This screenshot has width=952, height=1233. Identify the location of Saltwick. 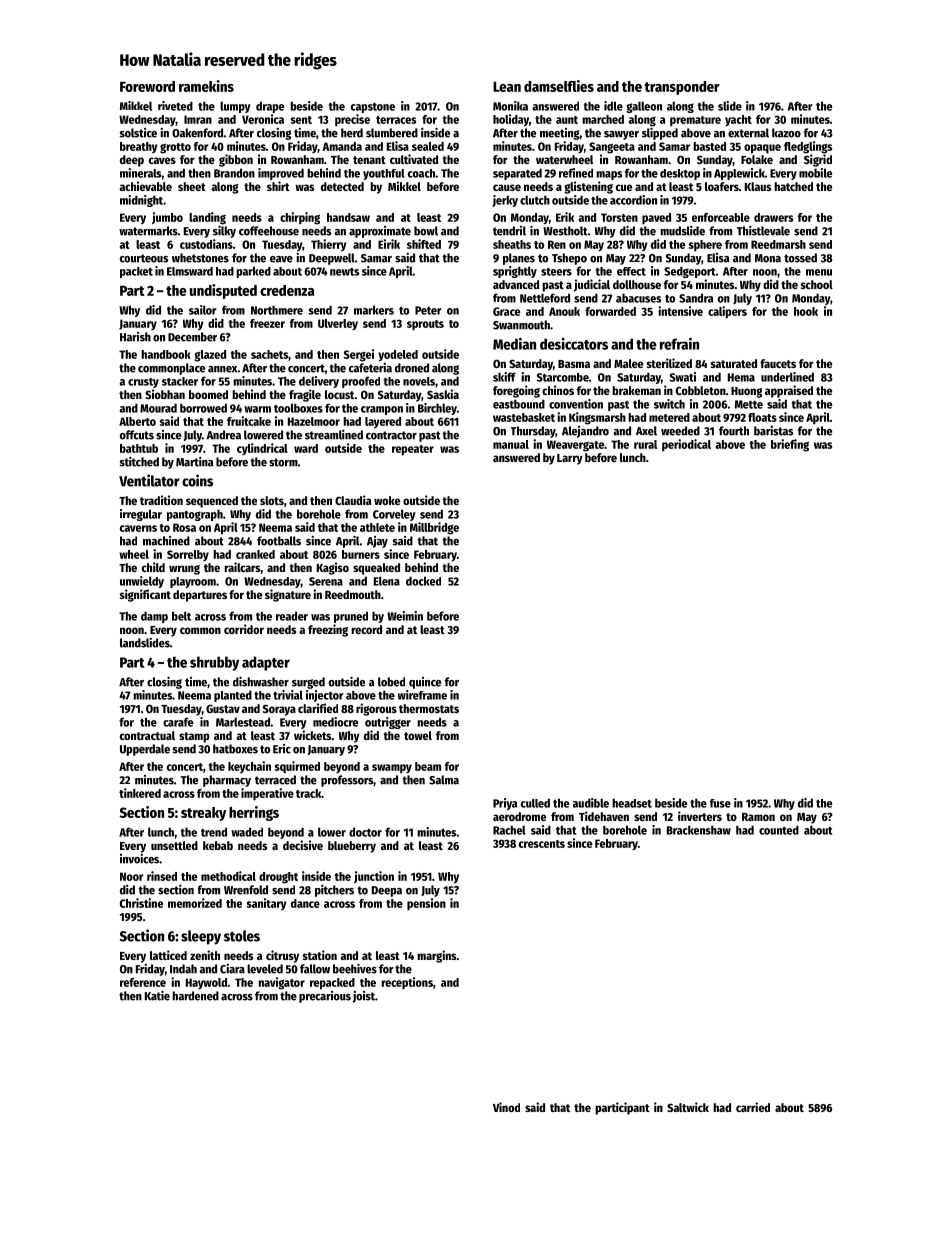
(688, 1107).
